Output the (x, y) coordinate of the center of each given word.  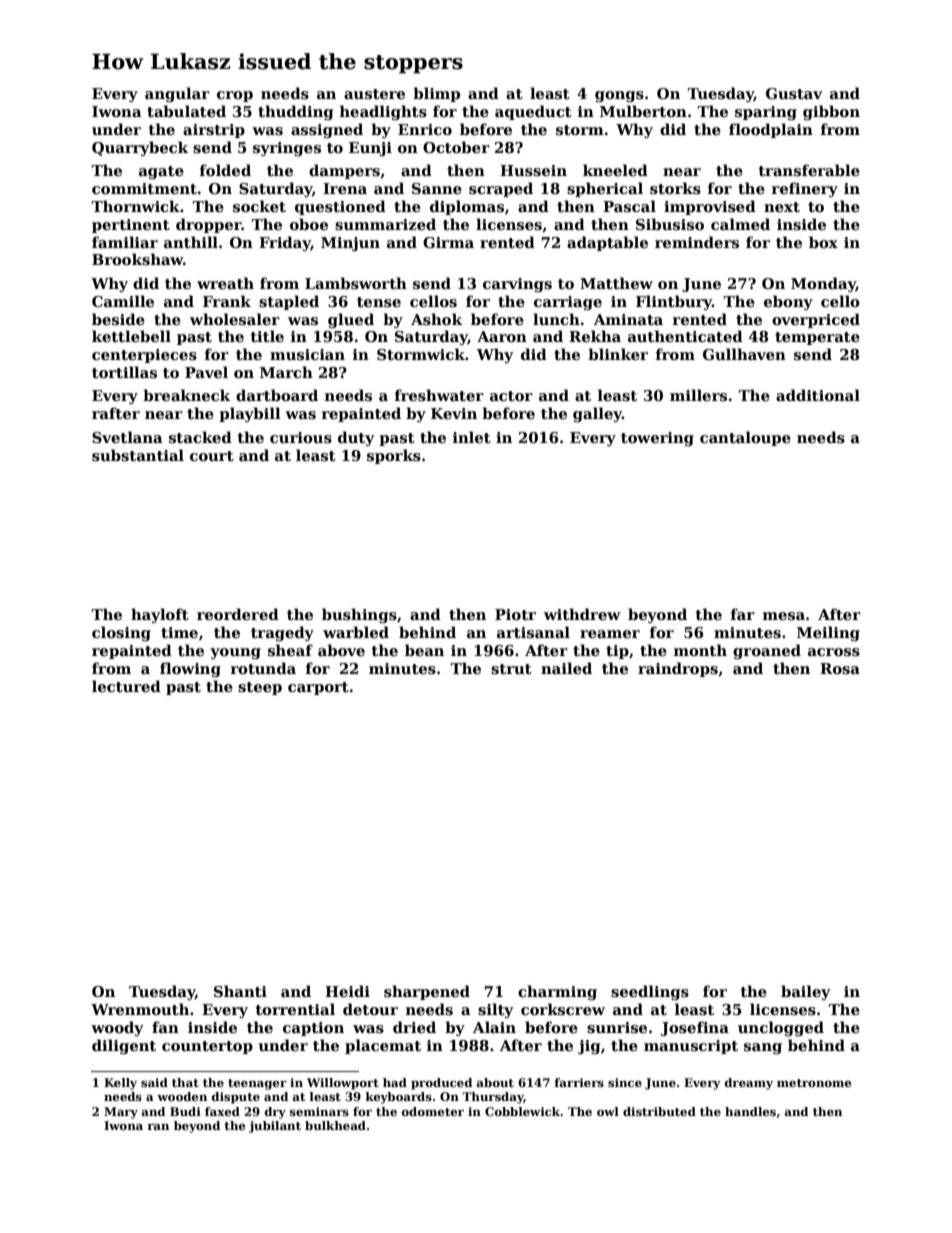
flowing (190, 669)
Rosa (840, 668)
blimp (436, 94)
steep (260, 688)
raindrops (678, 669)
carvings (517, 285)
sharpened (427, 992)
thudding (295, 112)
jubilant (275, 1127)
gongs (619, 96)
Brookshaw (137, 259)
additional (818, 395)
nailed (566, 668)
